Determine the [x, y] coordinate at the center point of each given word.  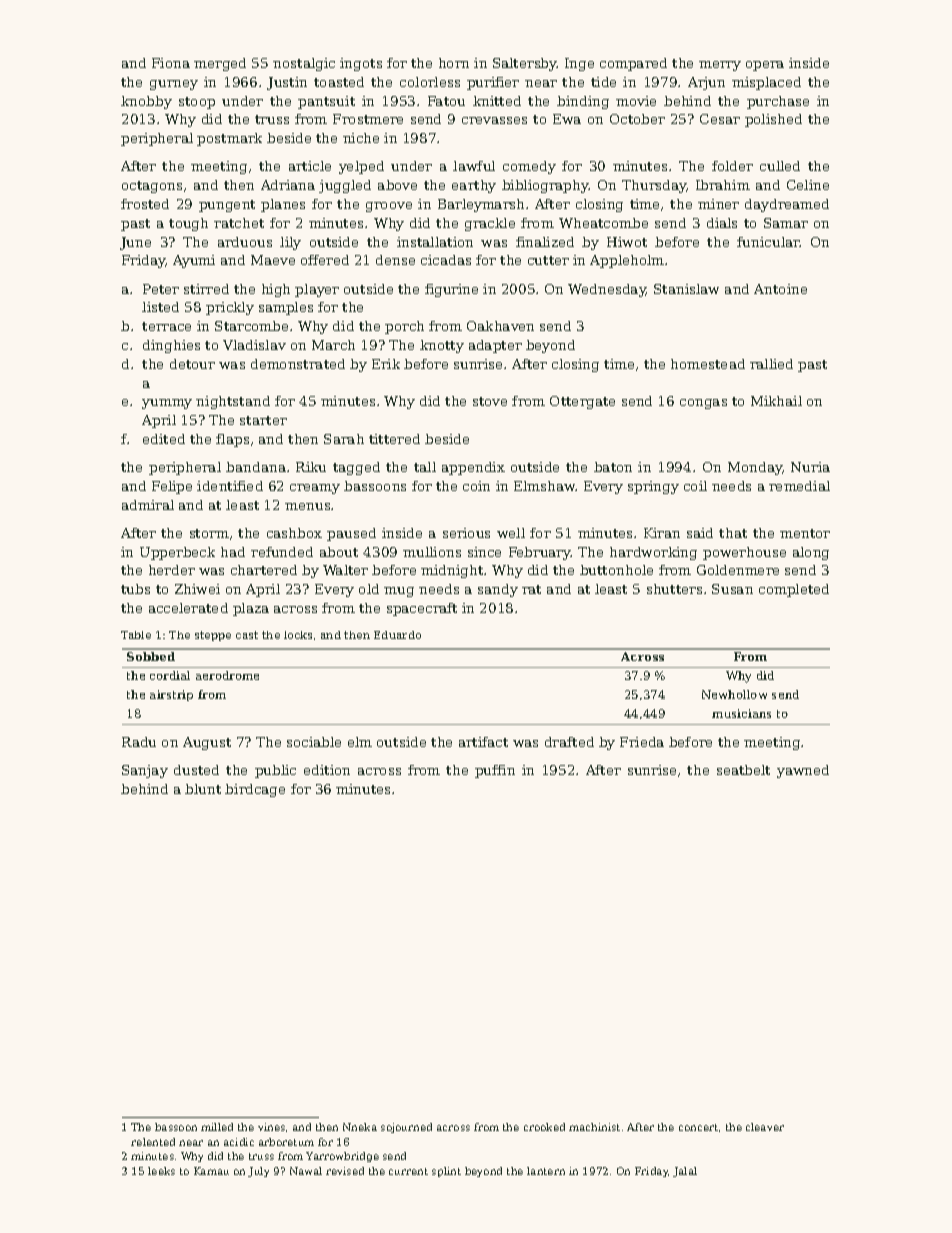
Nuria [810, 467]
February [540, 553]
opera [765, 66]
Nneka [360, 1127]
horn [454, 63]
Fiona [171, 63]
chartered [264, 570]
